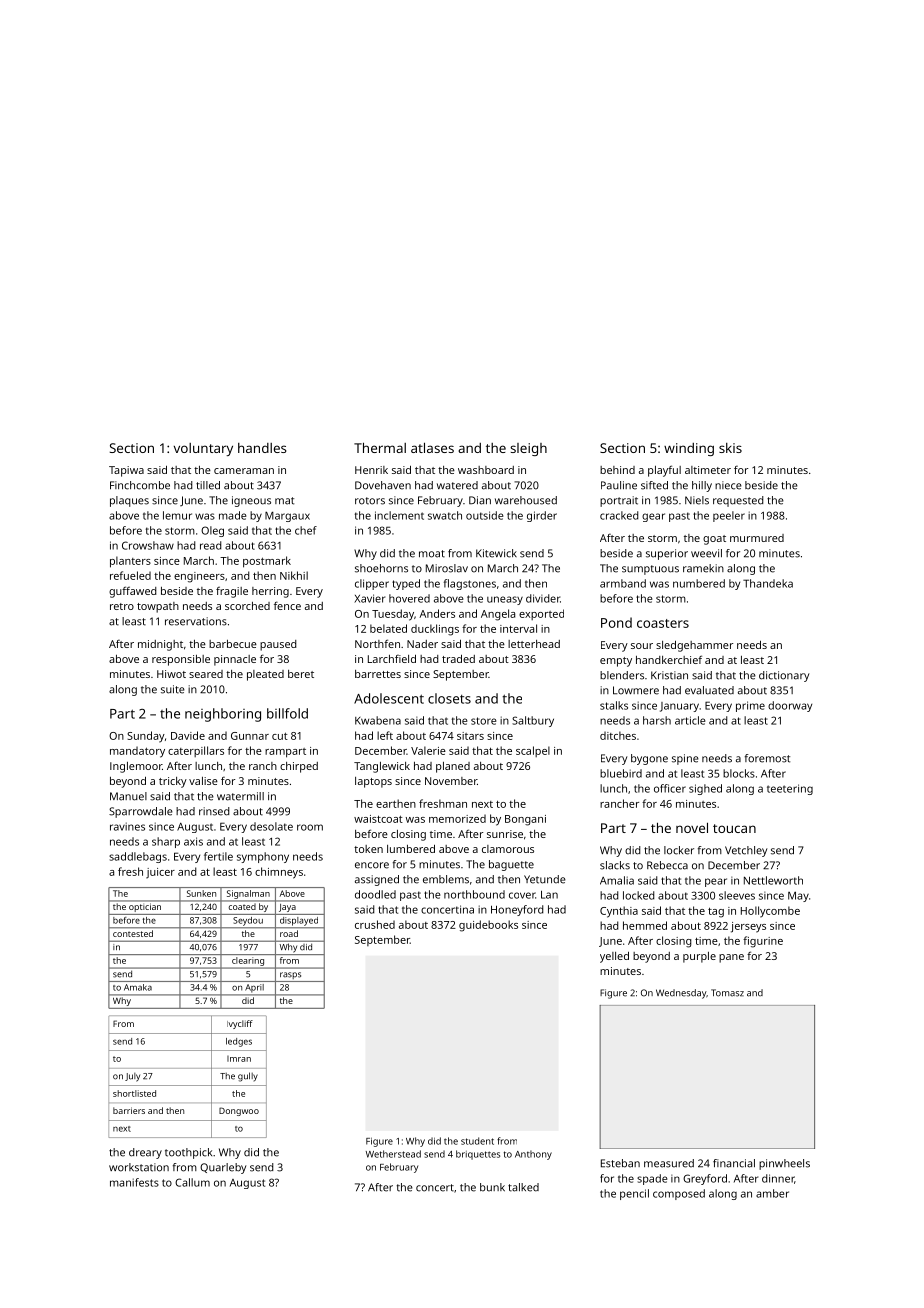  Describe the element at coordinates (770, 912) in the screenshot. I see `Hollycombe` at that location.
